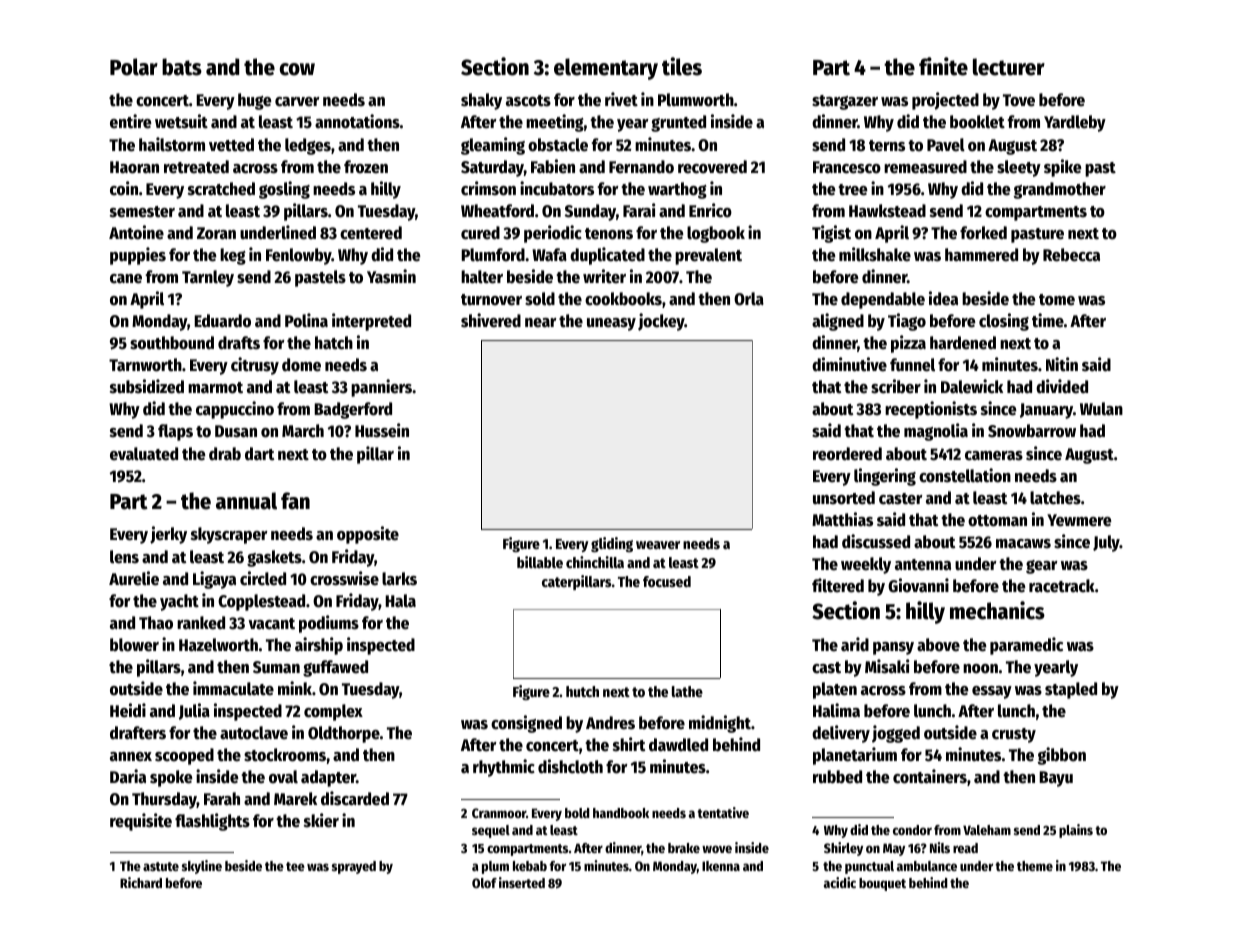  I want to click on constellation, so click(965, 475).
